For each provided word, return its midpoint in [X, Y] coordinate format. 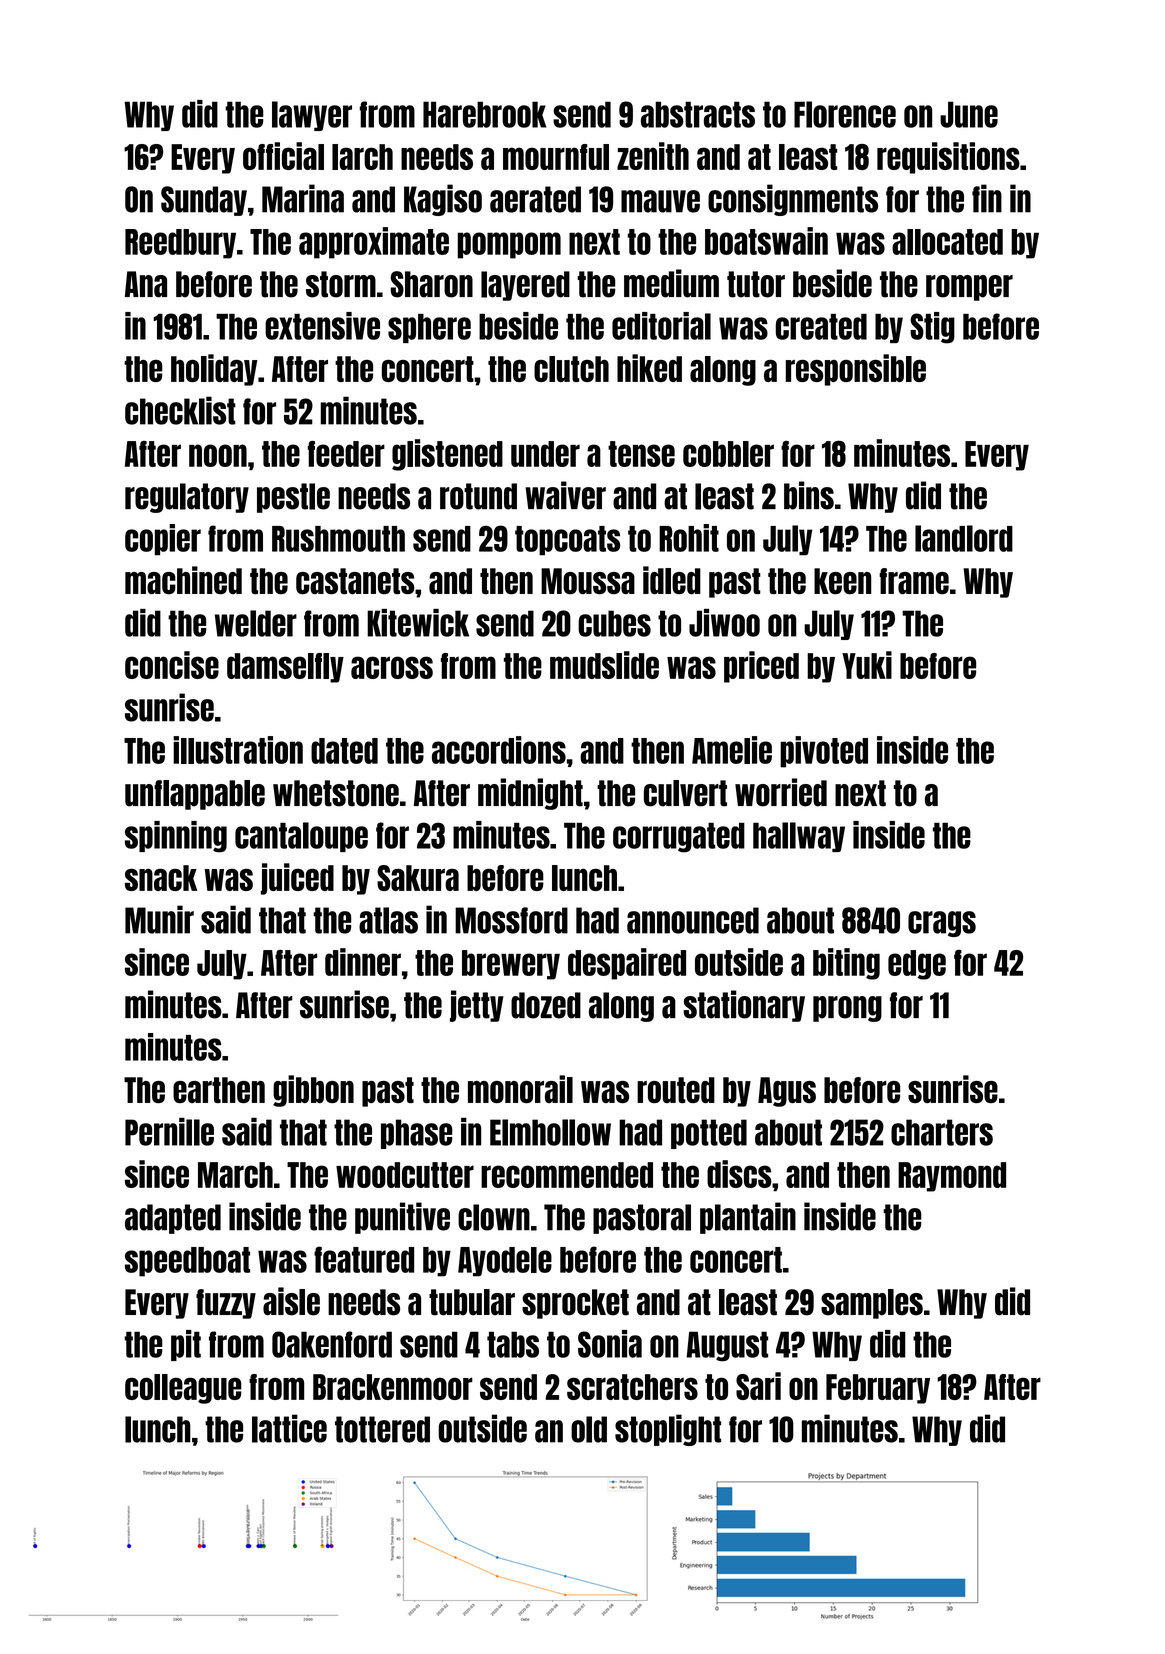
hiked [649, 368]
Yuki [867, 665]
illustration [238, 750]
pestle [293, 498]
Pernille [169, 1132]
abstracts [698, 114]
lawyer [312, 116]
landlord [964, 538]
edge [917, 965]
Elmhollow [550, 1132]
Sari [758, 1386]
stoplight [668, 1430]
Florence [845, 114]
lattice [289, 1428]
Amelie [732, 750]
